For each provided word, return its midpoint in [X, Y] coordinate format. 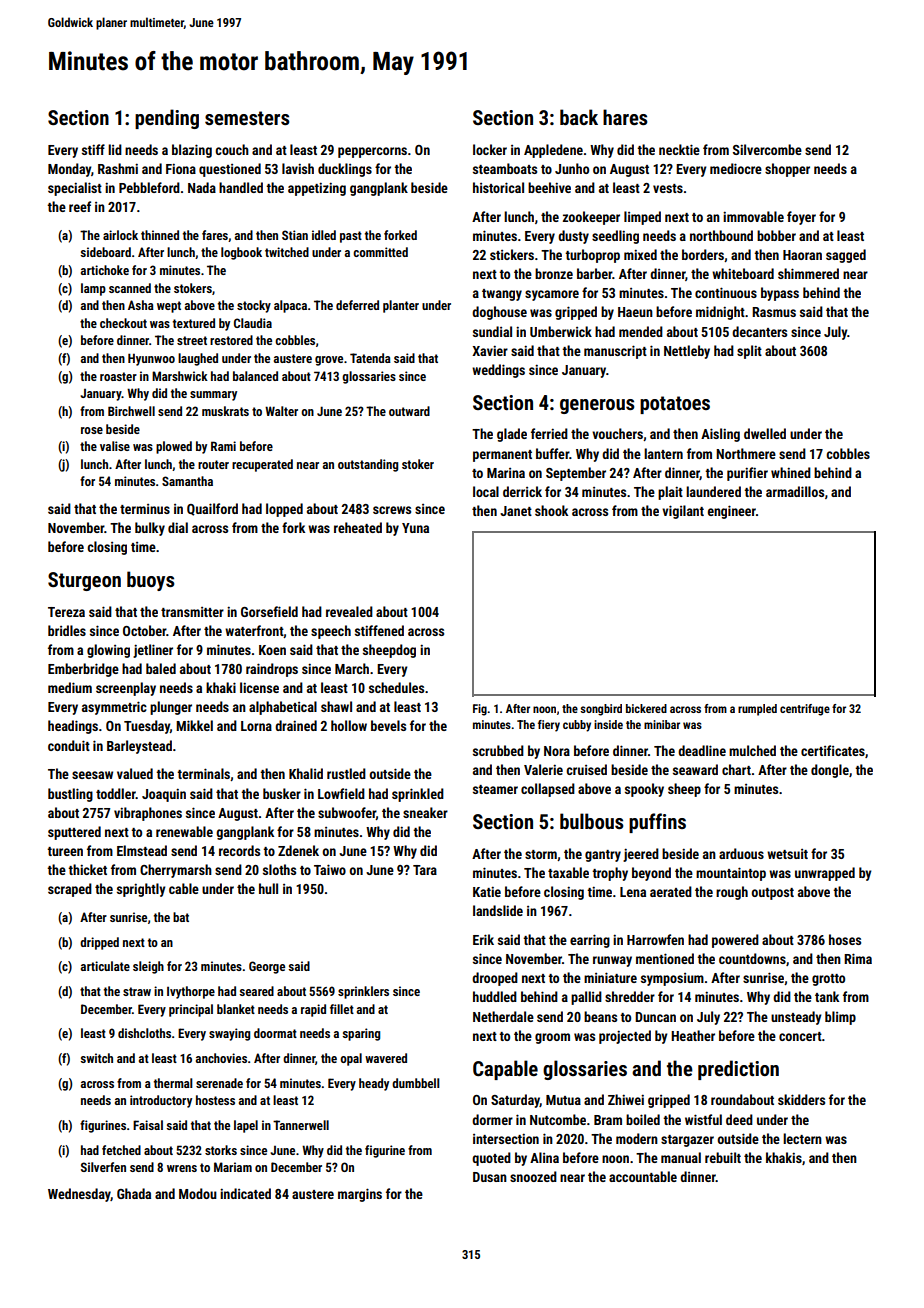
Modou [198, 1193]
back [579, 117]
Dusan [490, 1177]
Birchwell [131, 411]
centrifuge [805, 710]
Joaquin [164, 795]
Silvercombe [767, 149]
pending [167, 119]
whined [791, 472]
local [486, 491]
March [352, 668]
